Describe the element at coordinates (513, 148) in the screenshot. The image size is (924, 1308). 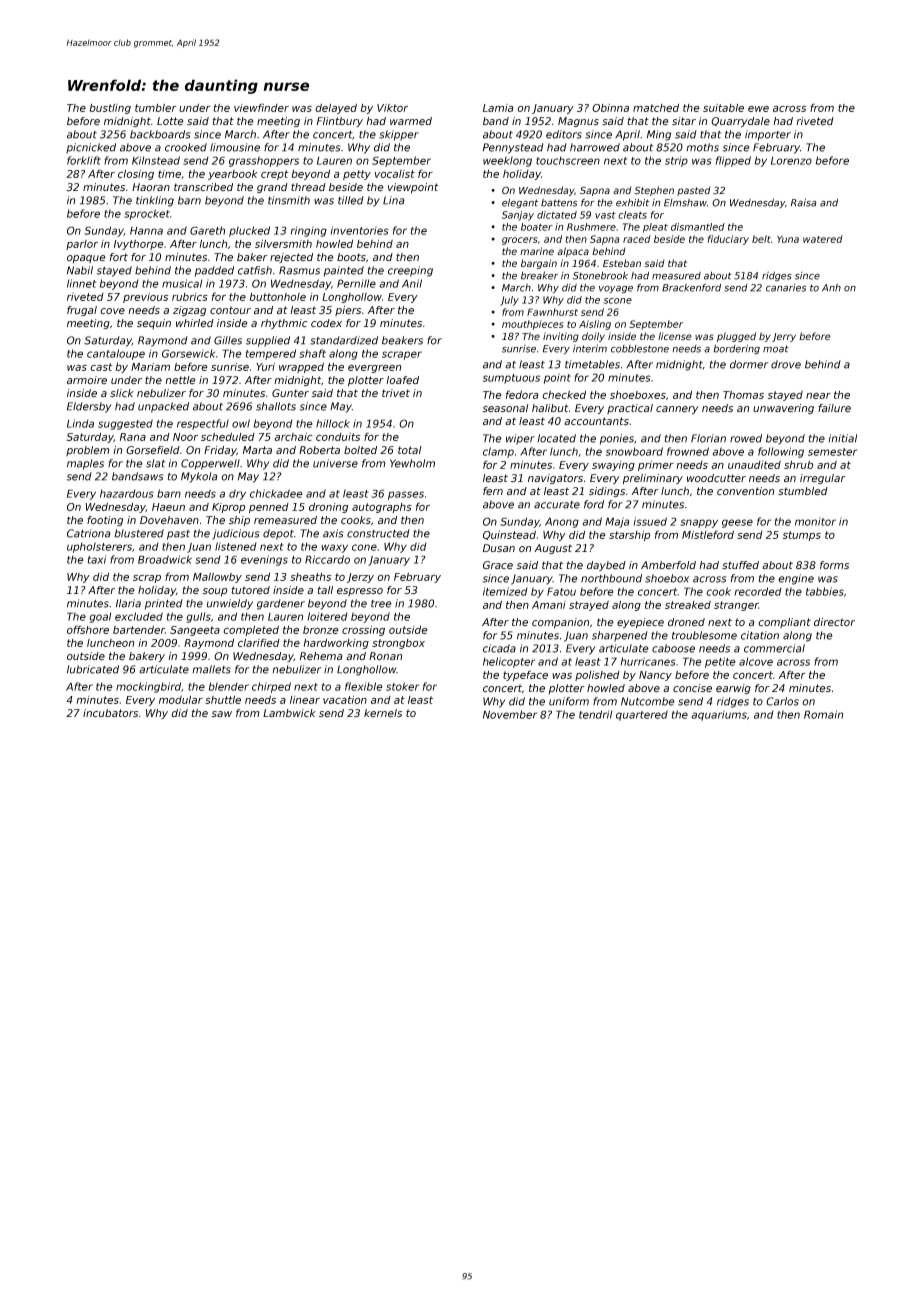
I see `Pennystead` at that location.
